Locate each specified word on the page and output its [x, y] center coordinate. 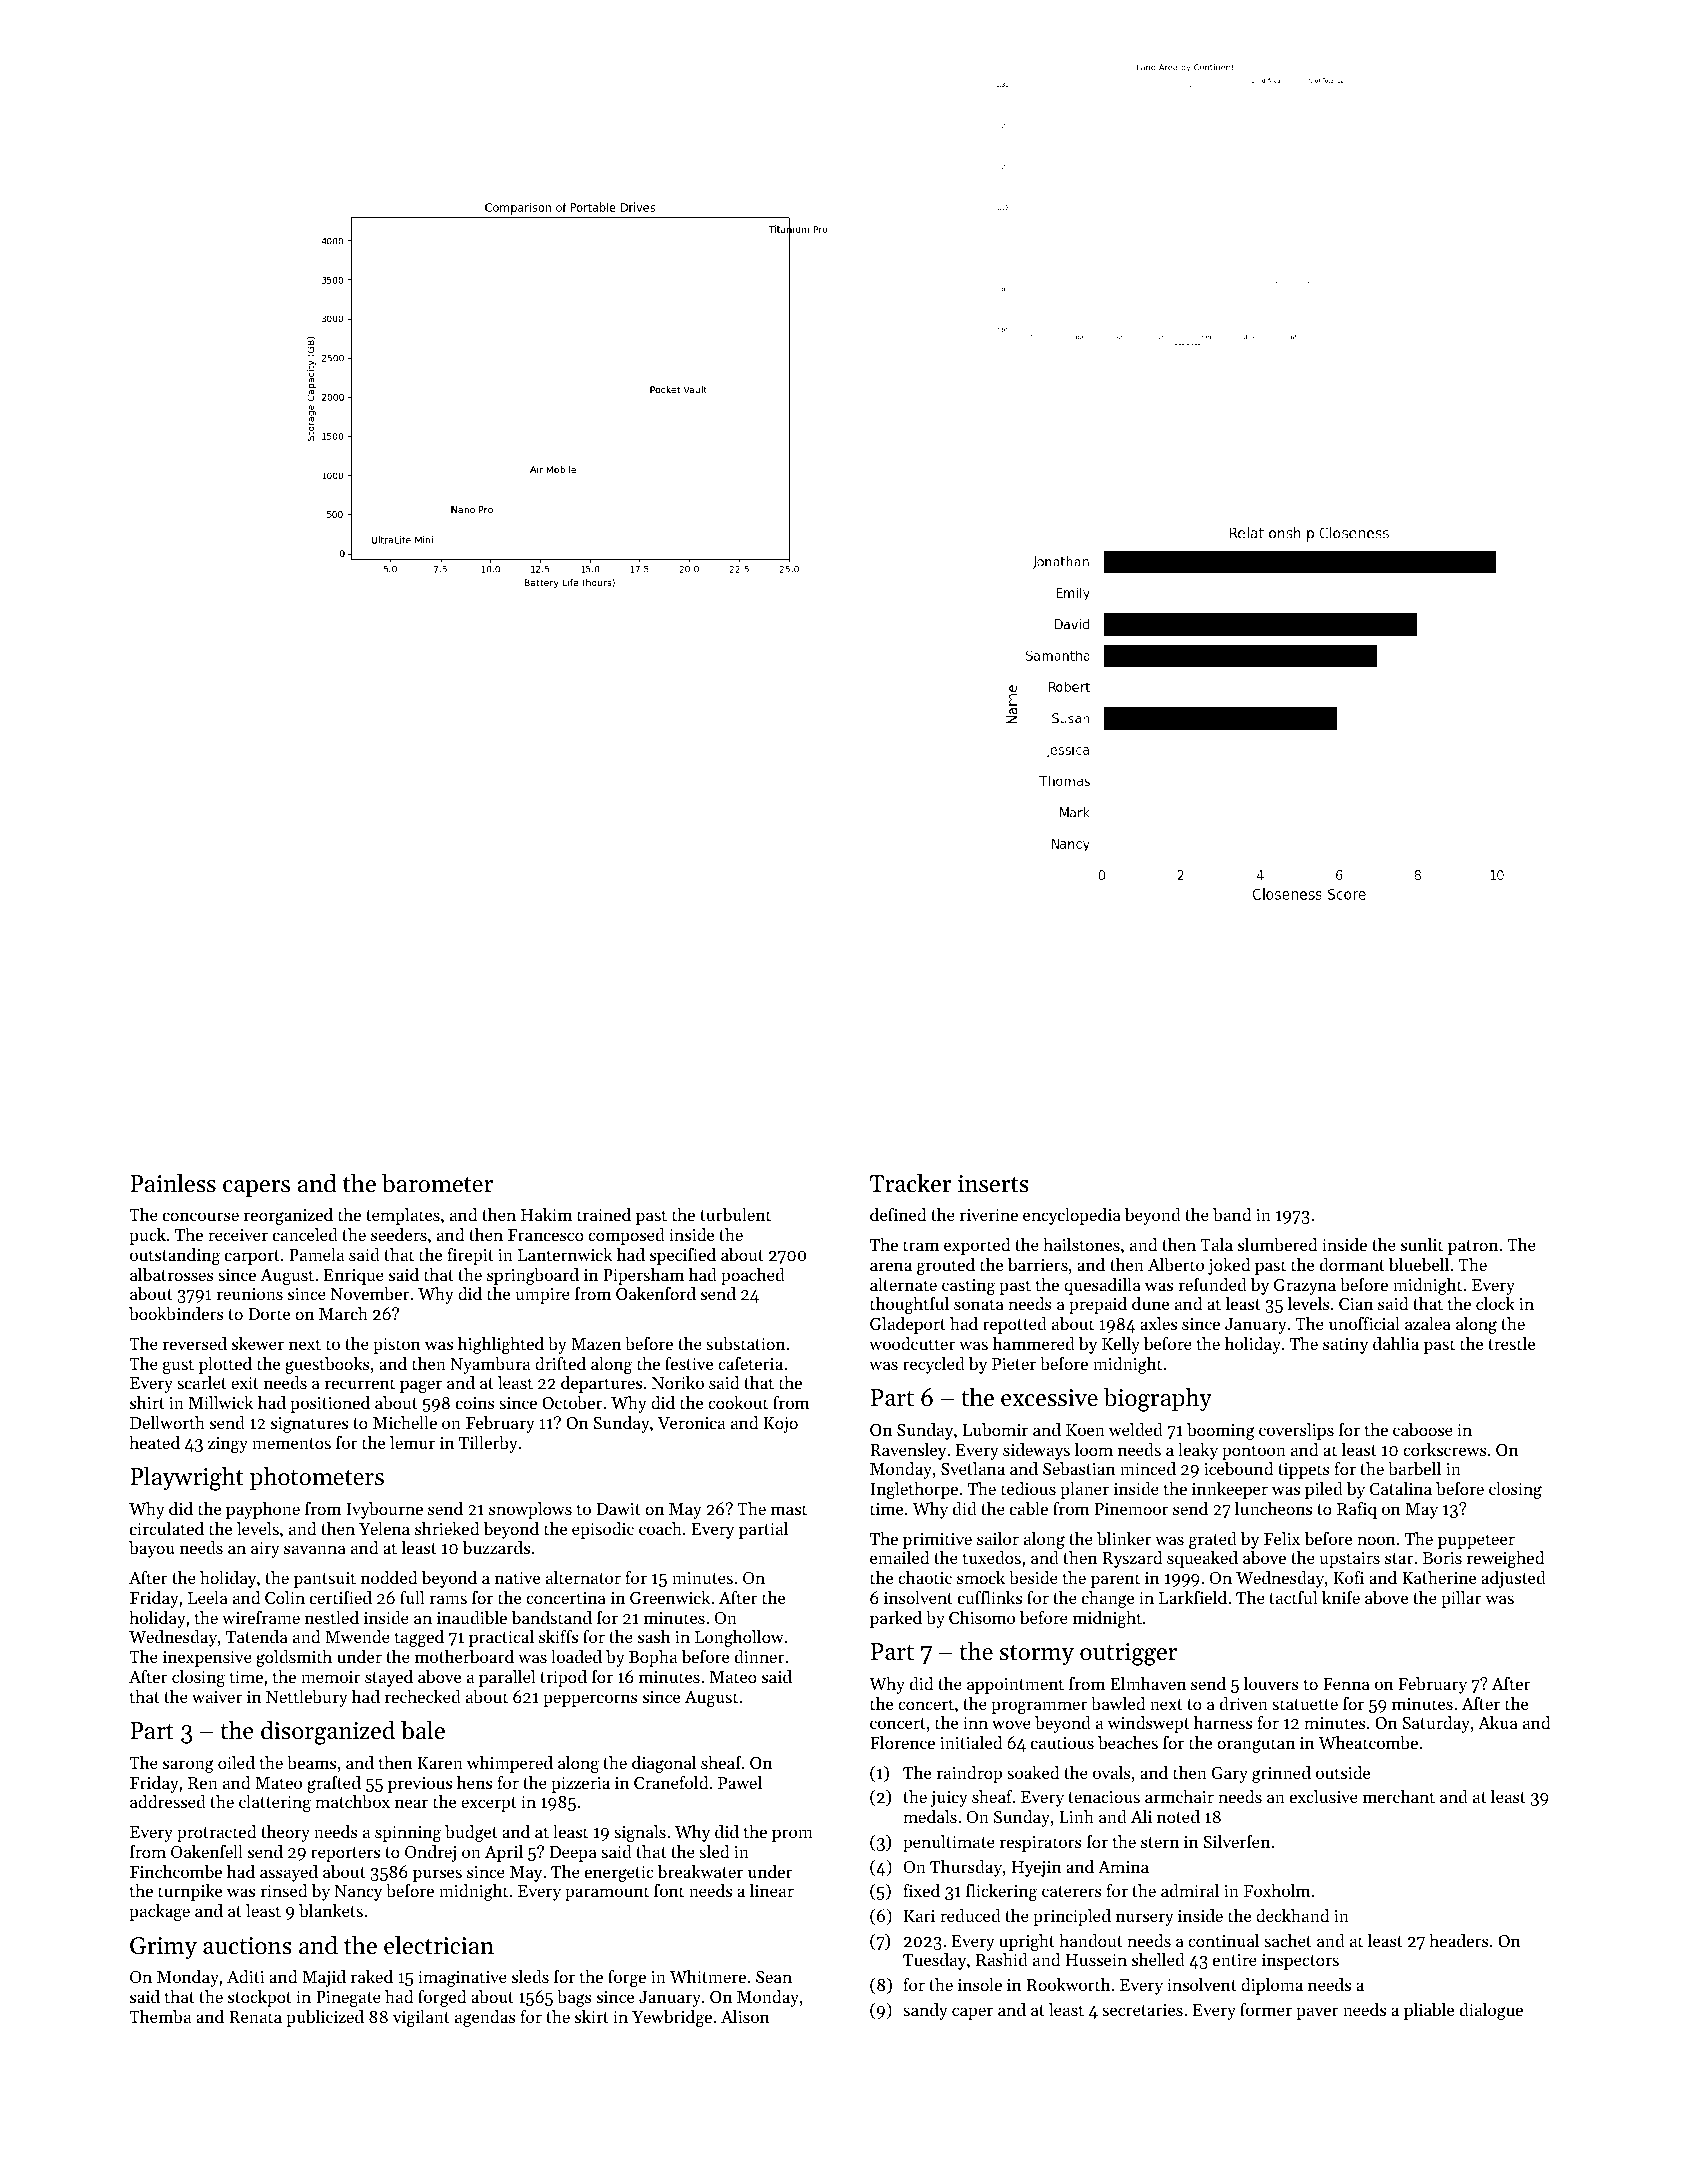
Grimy [163, 1948]
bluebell [1419, 1264]
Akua [1498, 1722]
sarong [188, 1766]
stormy [1037, 1655]
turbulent [735, 1214]
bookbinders [176, 1313]
